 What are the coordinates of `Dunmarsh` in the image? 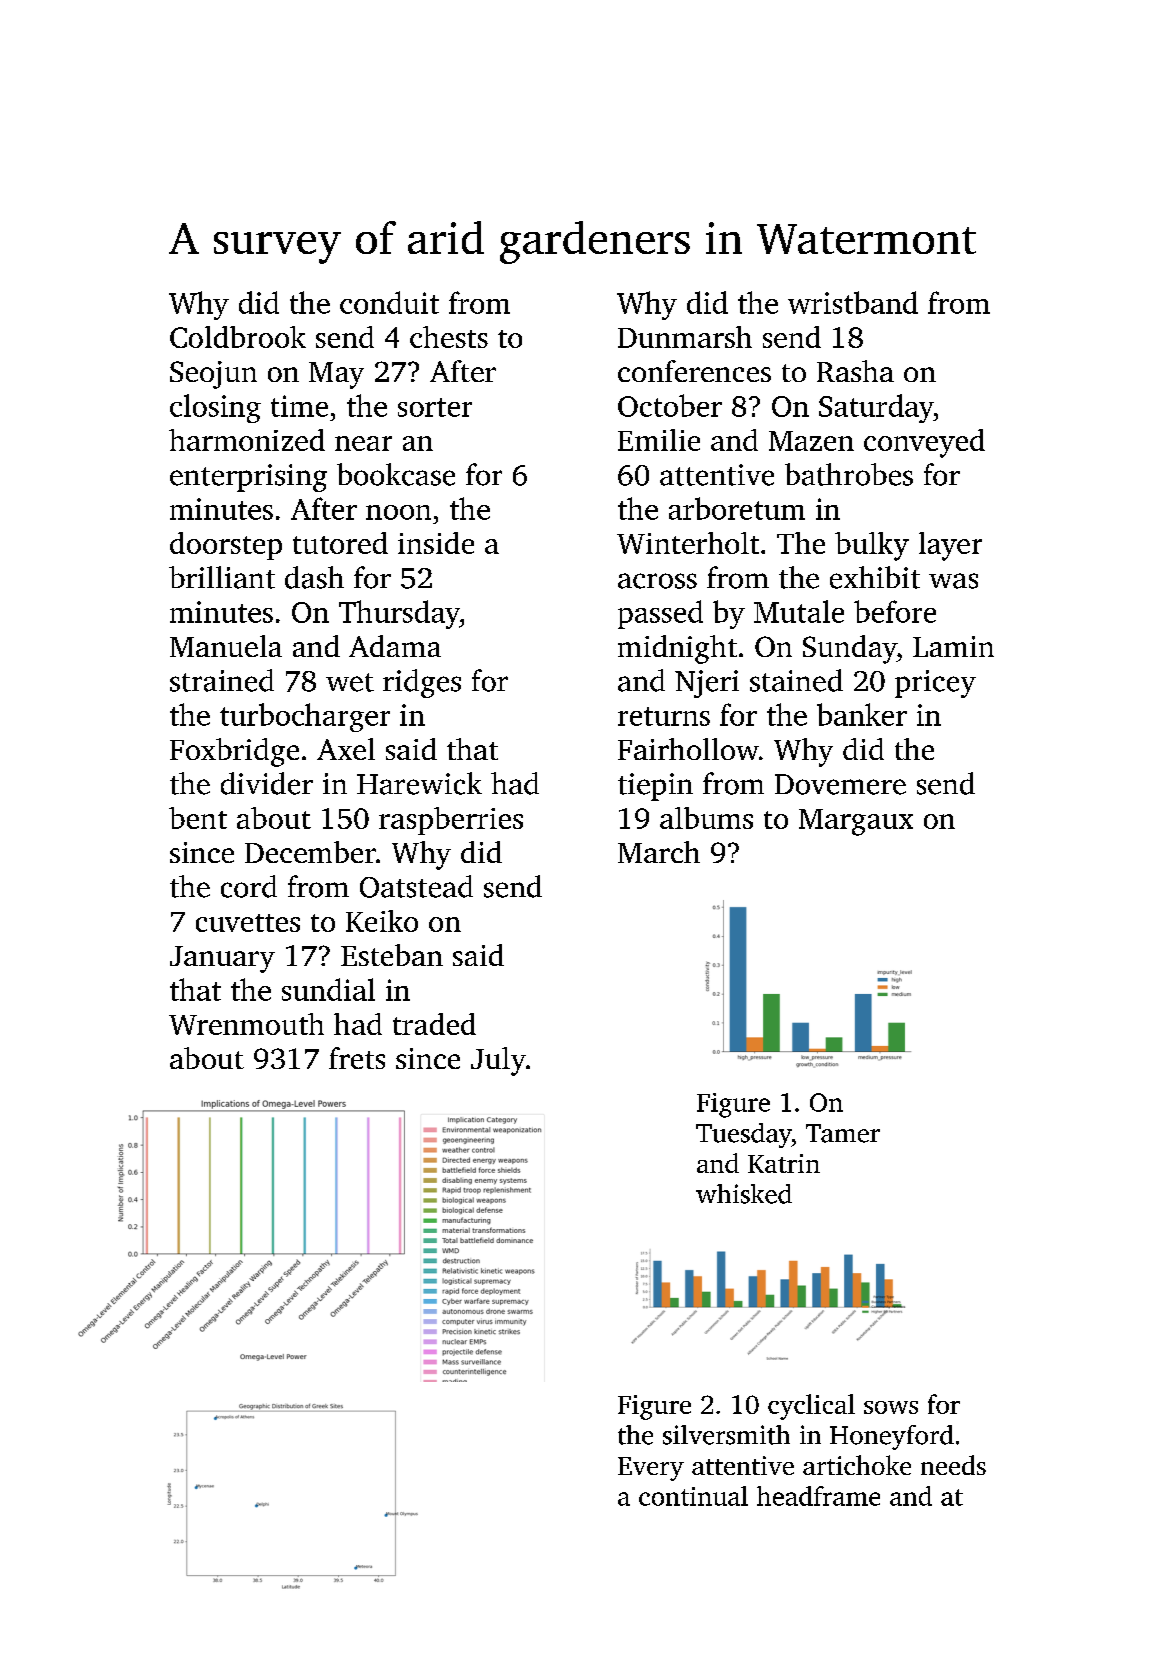 It's located at (685, 337).
